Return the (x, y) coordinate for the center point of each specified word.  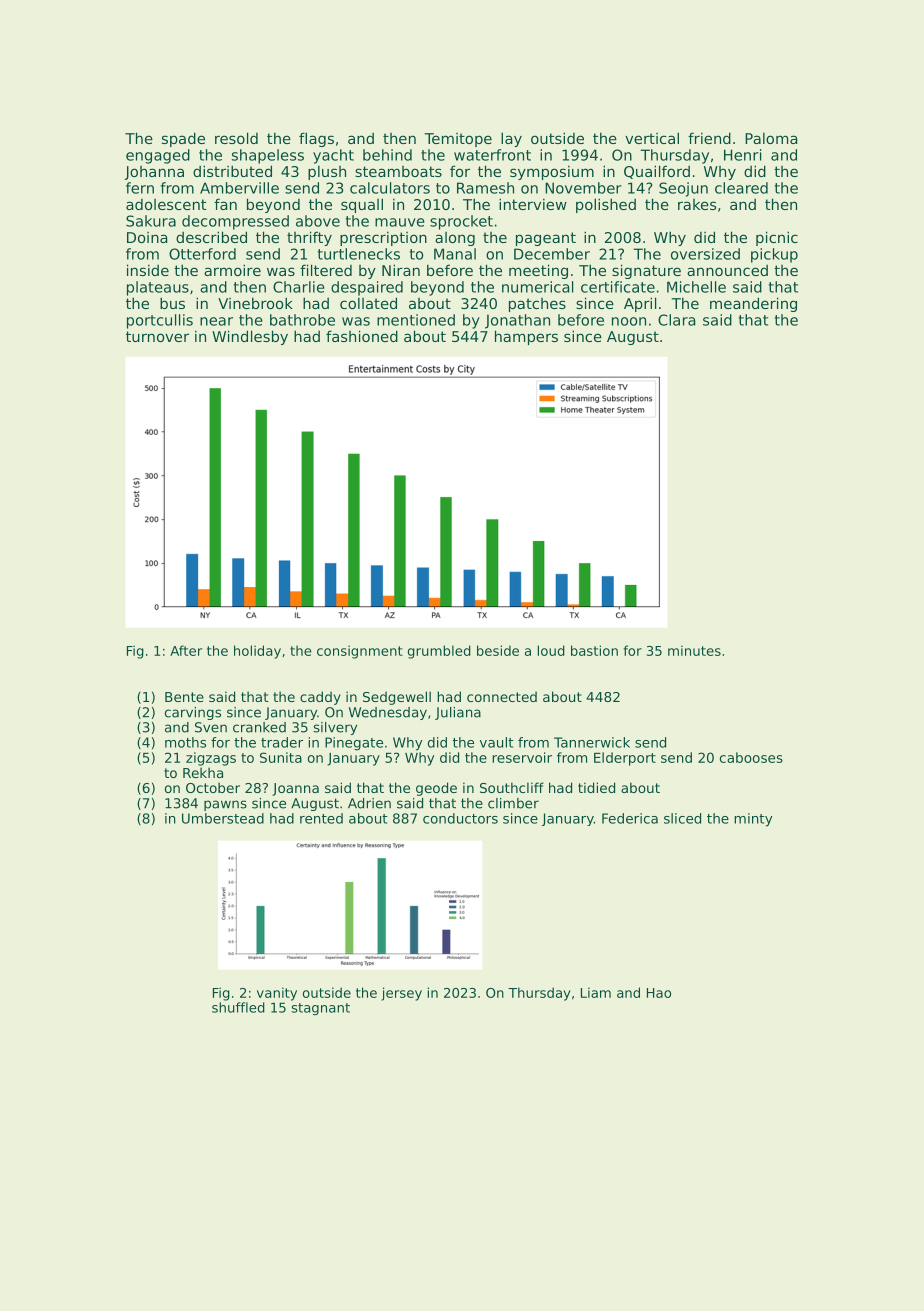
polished (606, 205)
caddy (320, 698)
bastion (594, 650)
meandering (753, 304)
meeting (538, 271)
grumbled (439, 652)
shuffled (238, 1007)
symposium (552, 172)
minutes (694, 650)
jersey (401, 994)
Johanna (154, 173)
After (186, 650)
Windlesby (250, 337)
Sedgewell (397, 698)
